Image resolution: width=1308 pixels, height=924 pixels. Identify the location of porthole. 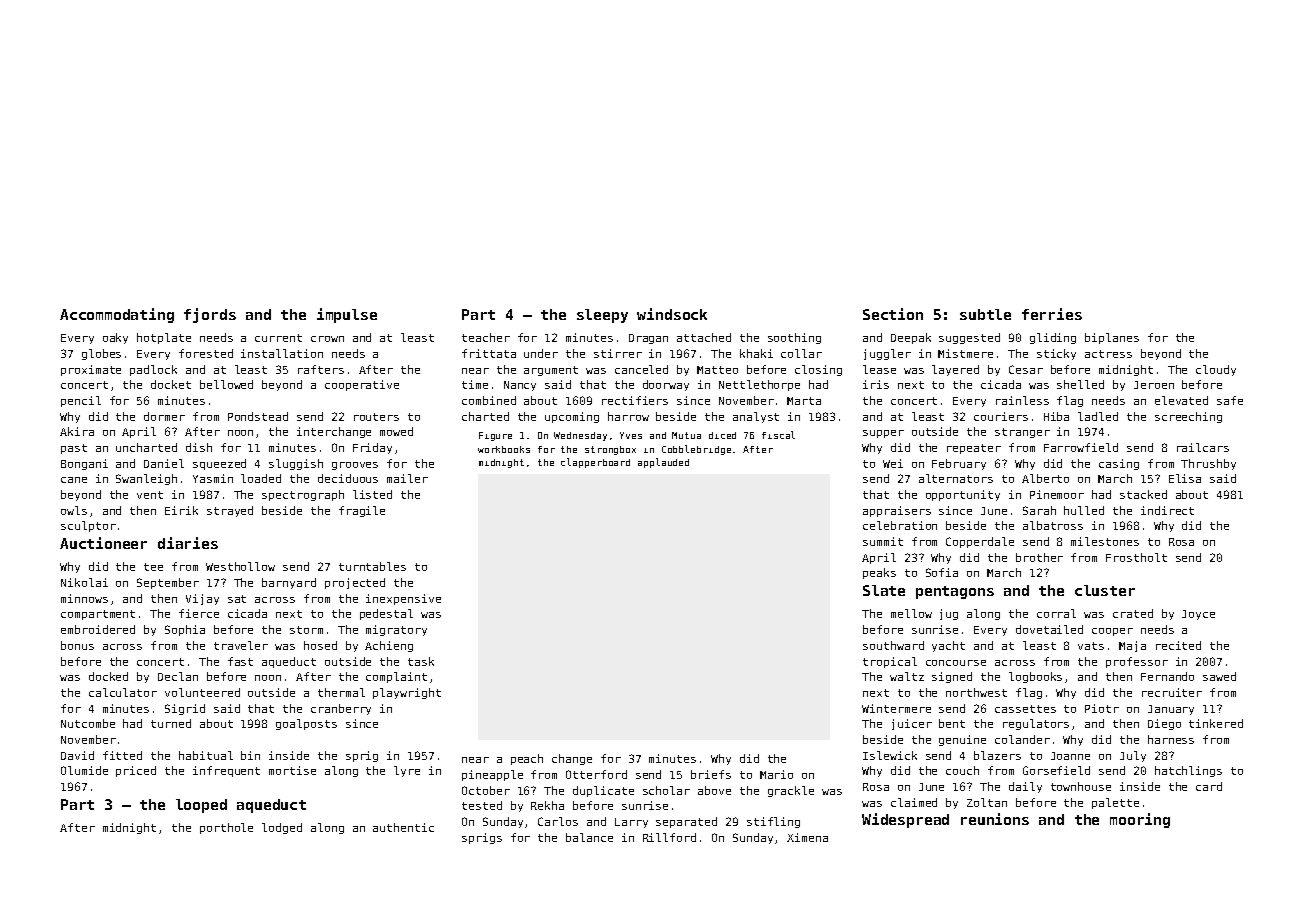
(226, 828).
